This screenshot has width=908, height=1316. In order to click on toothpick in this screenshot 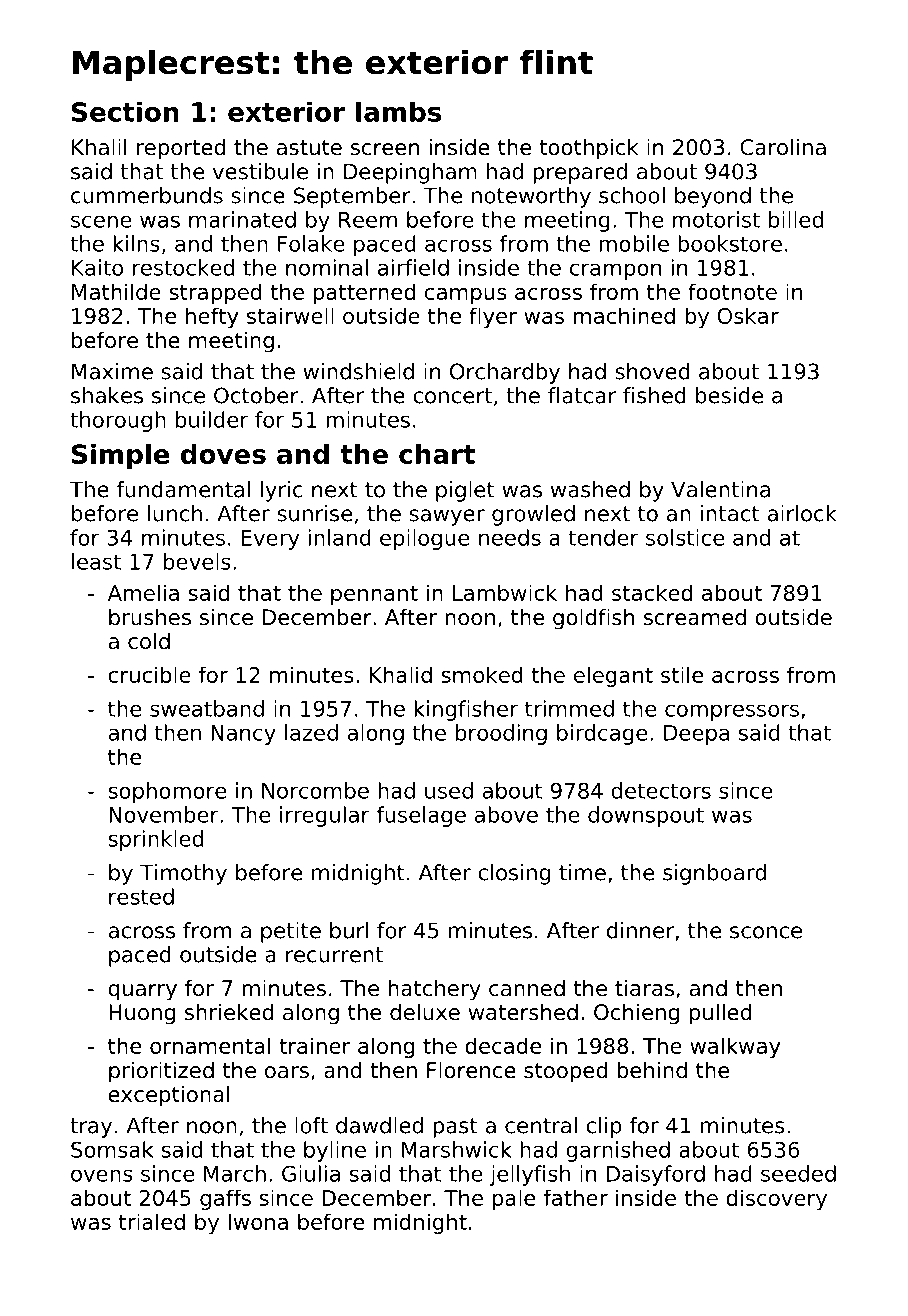, I will do `click(589, 149)`.
